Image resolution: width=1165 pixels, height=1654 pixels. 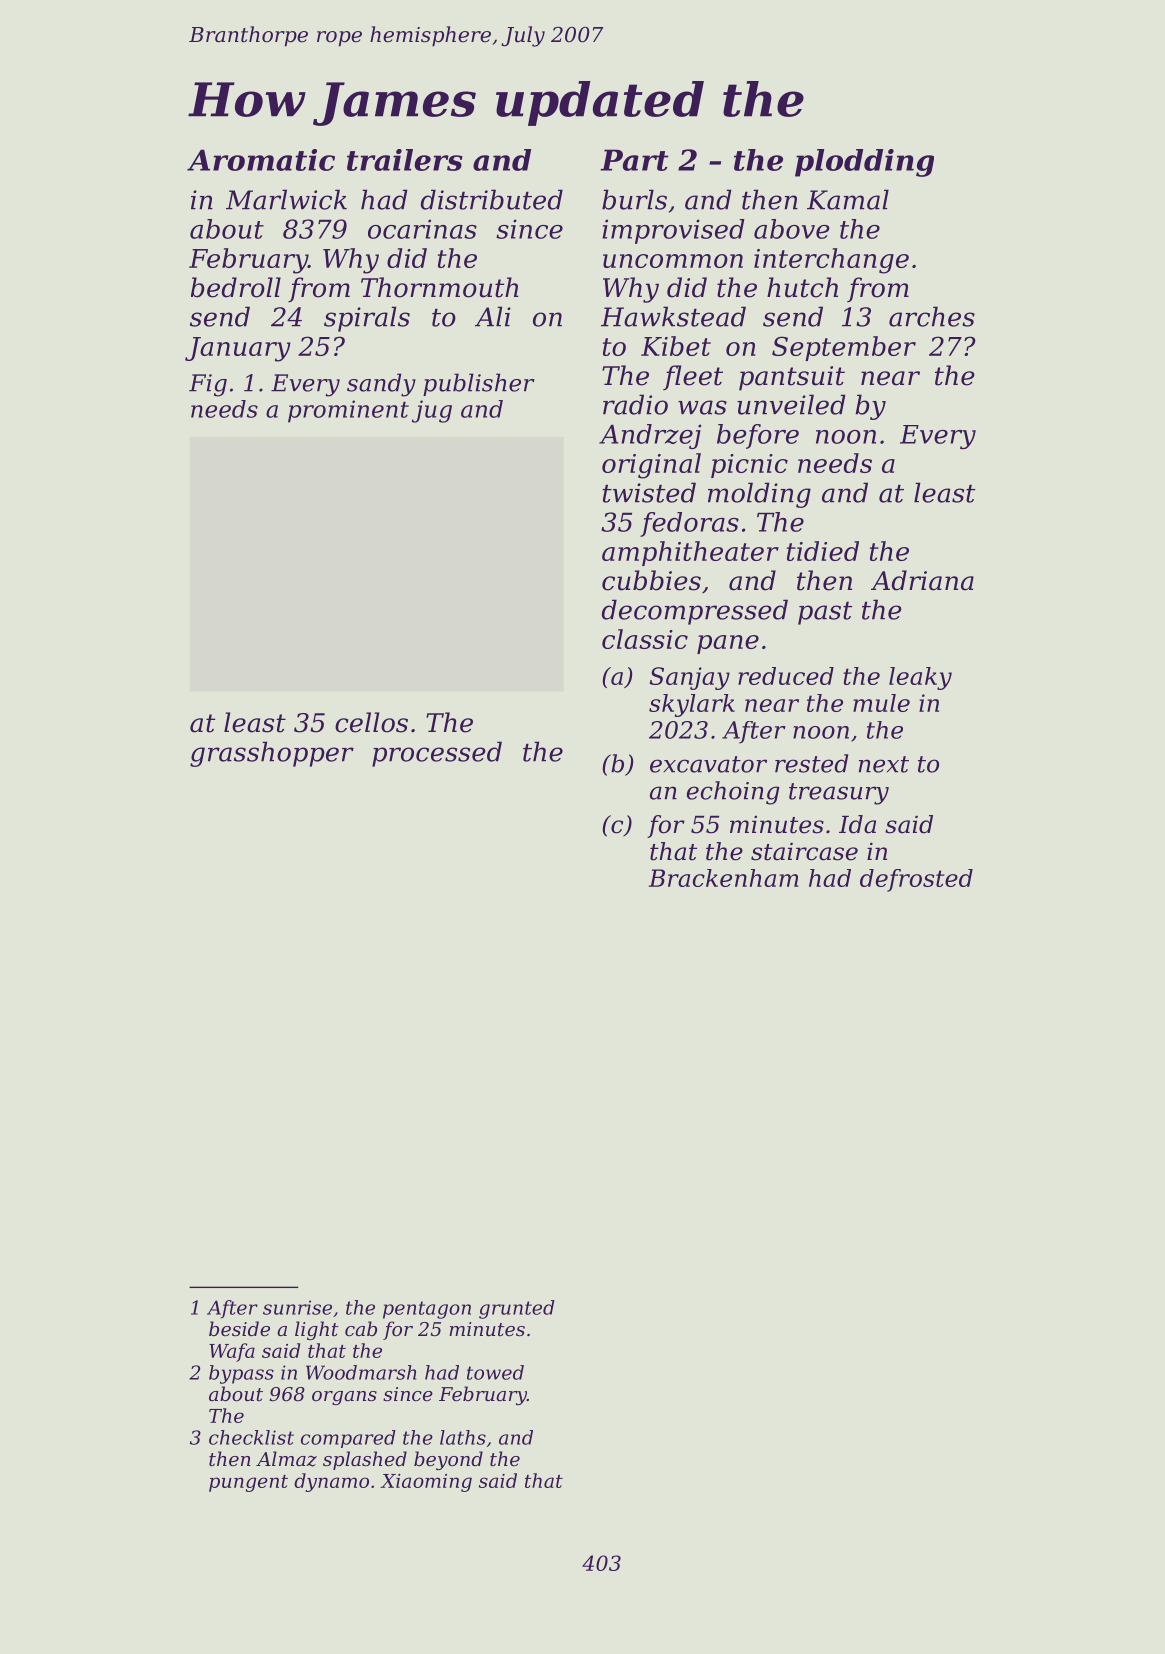 What do you see at coordinates (348, 411) in the screenshot?
I see `prominent` at bounding box center [348, 411].
